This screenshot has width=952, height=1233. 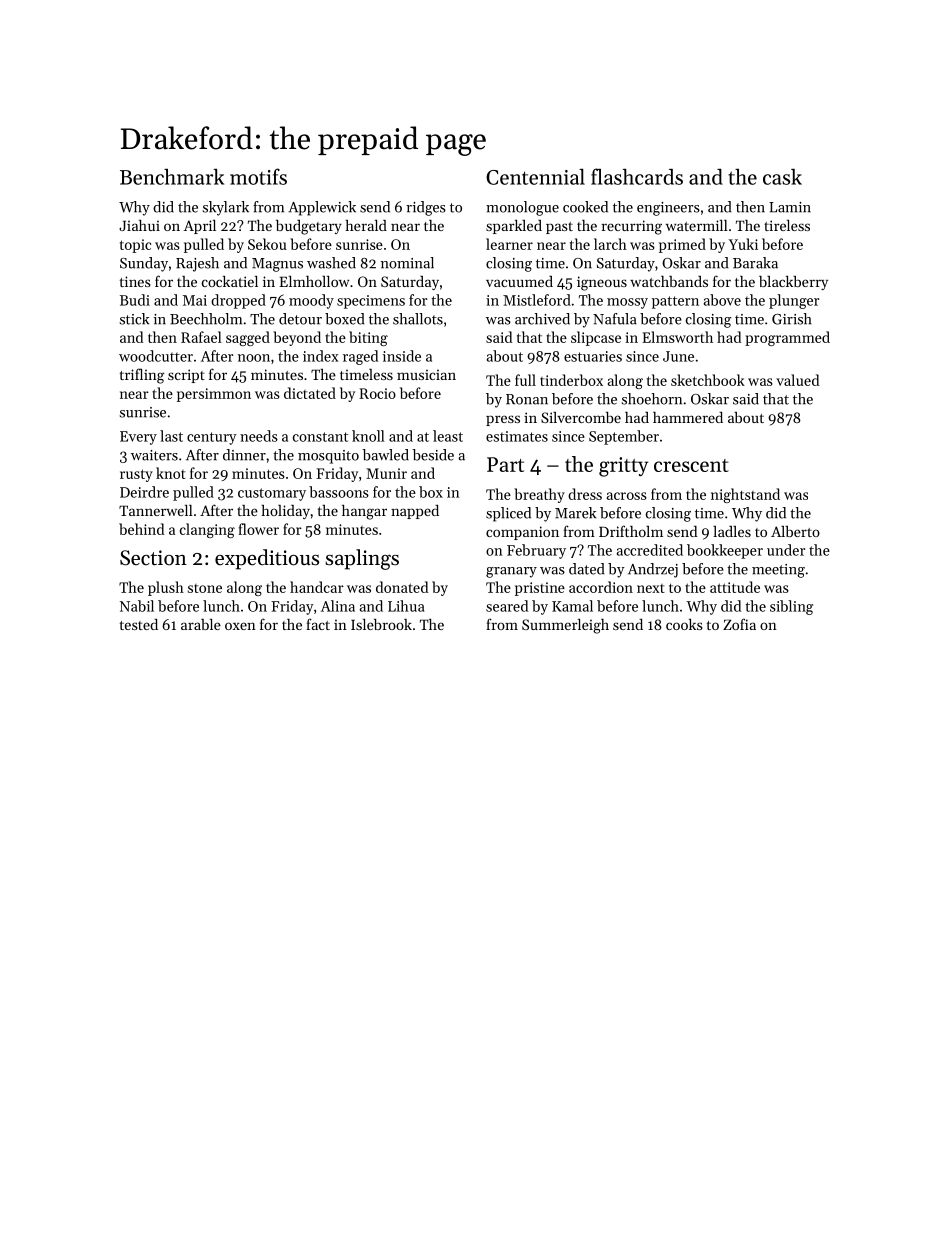 What do you see at coordinates (722, 300) in the screenshot?
I see `above` at bounding box center [722, 300].
